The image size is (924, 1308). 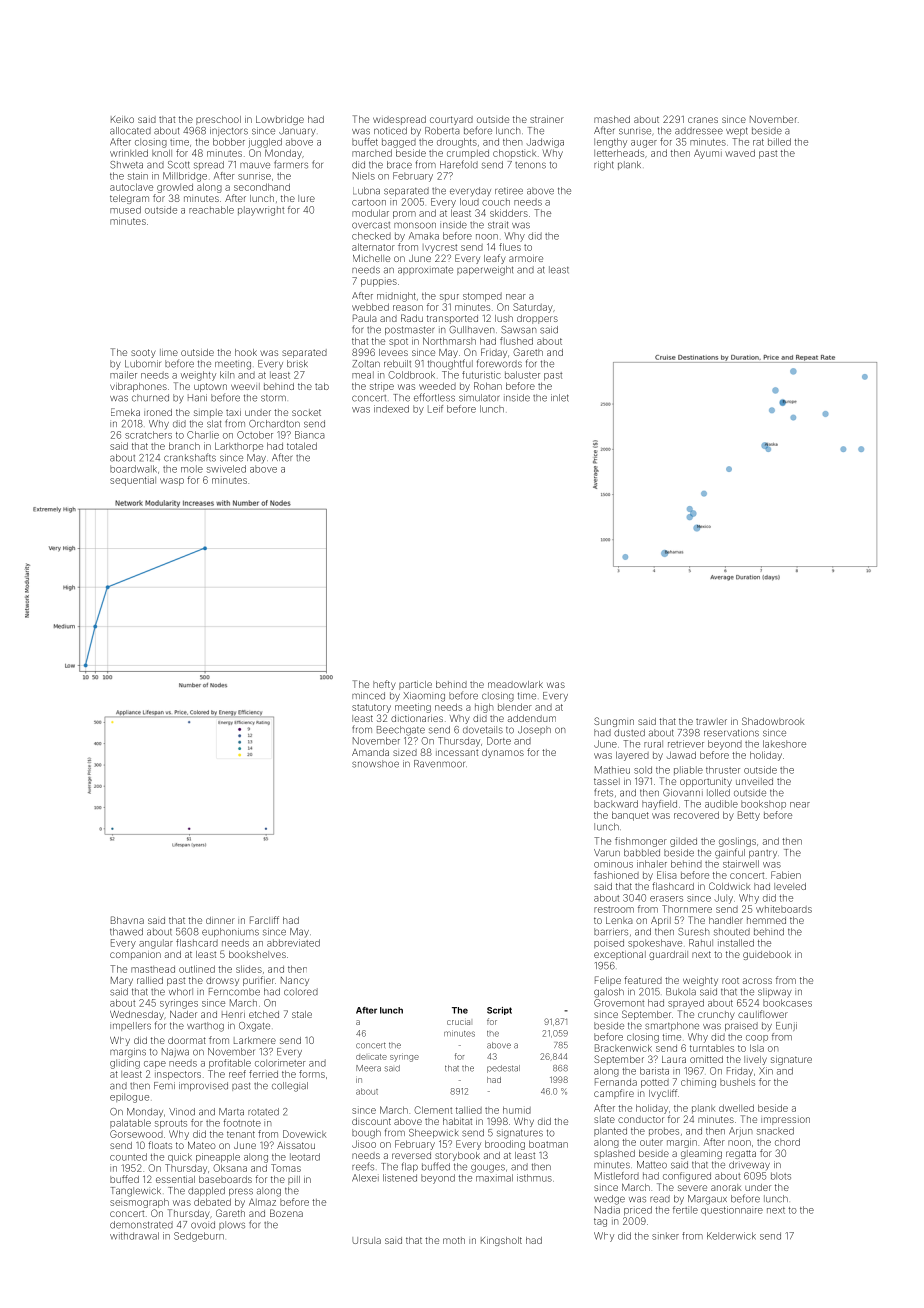 I want to click on courtyard, so click(x=451, y=120).
